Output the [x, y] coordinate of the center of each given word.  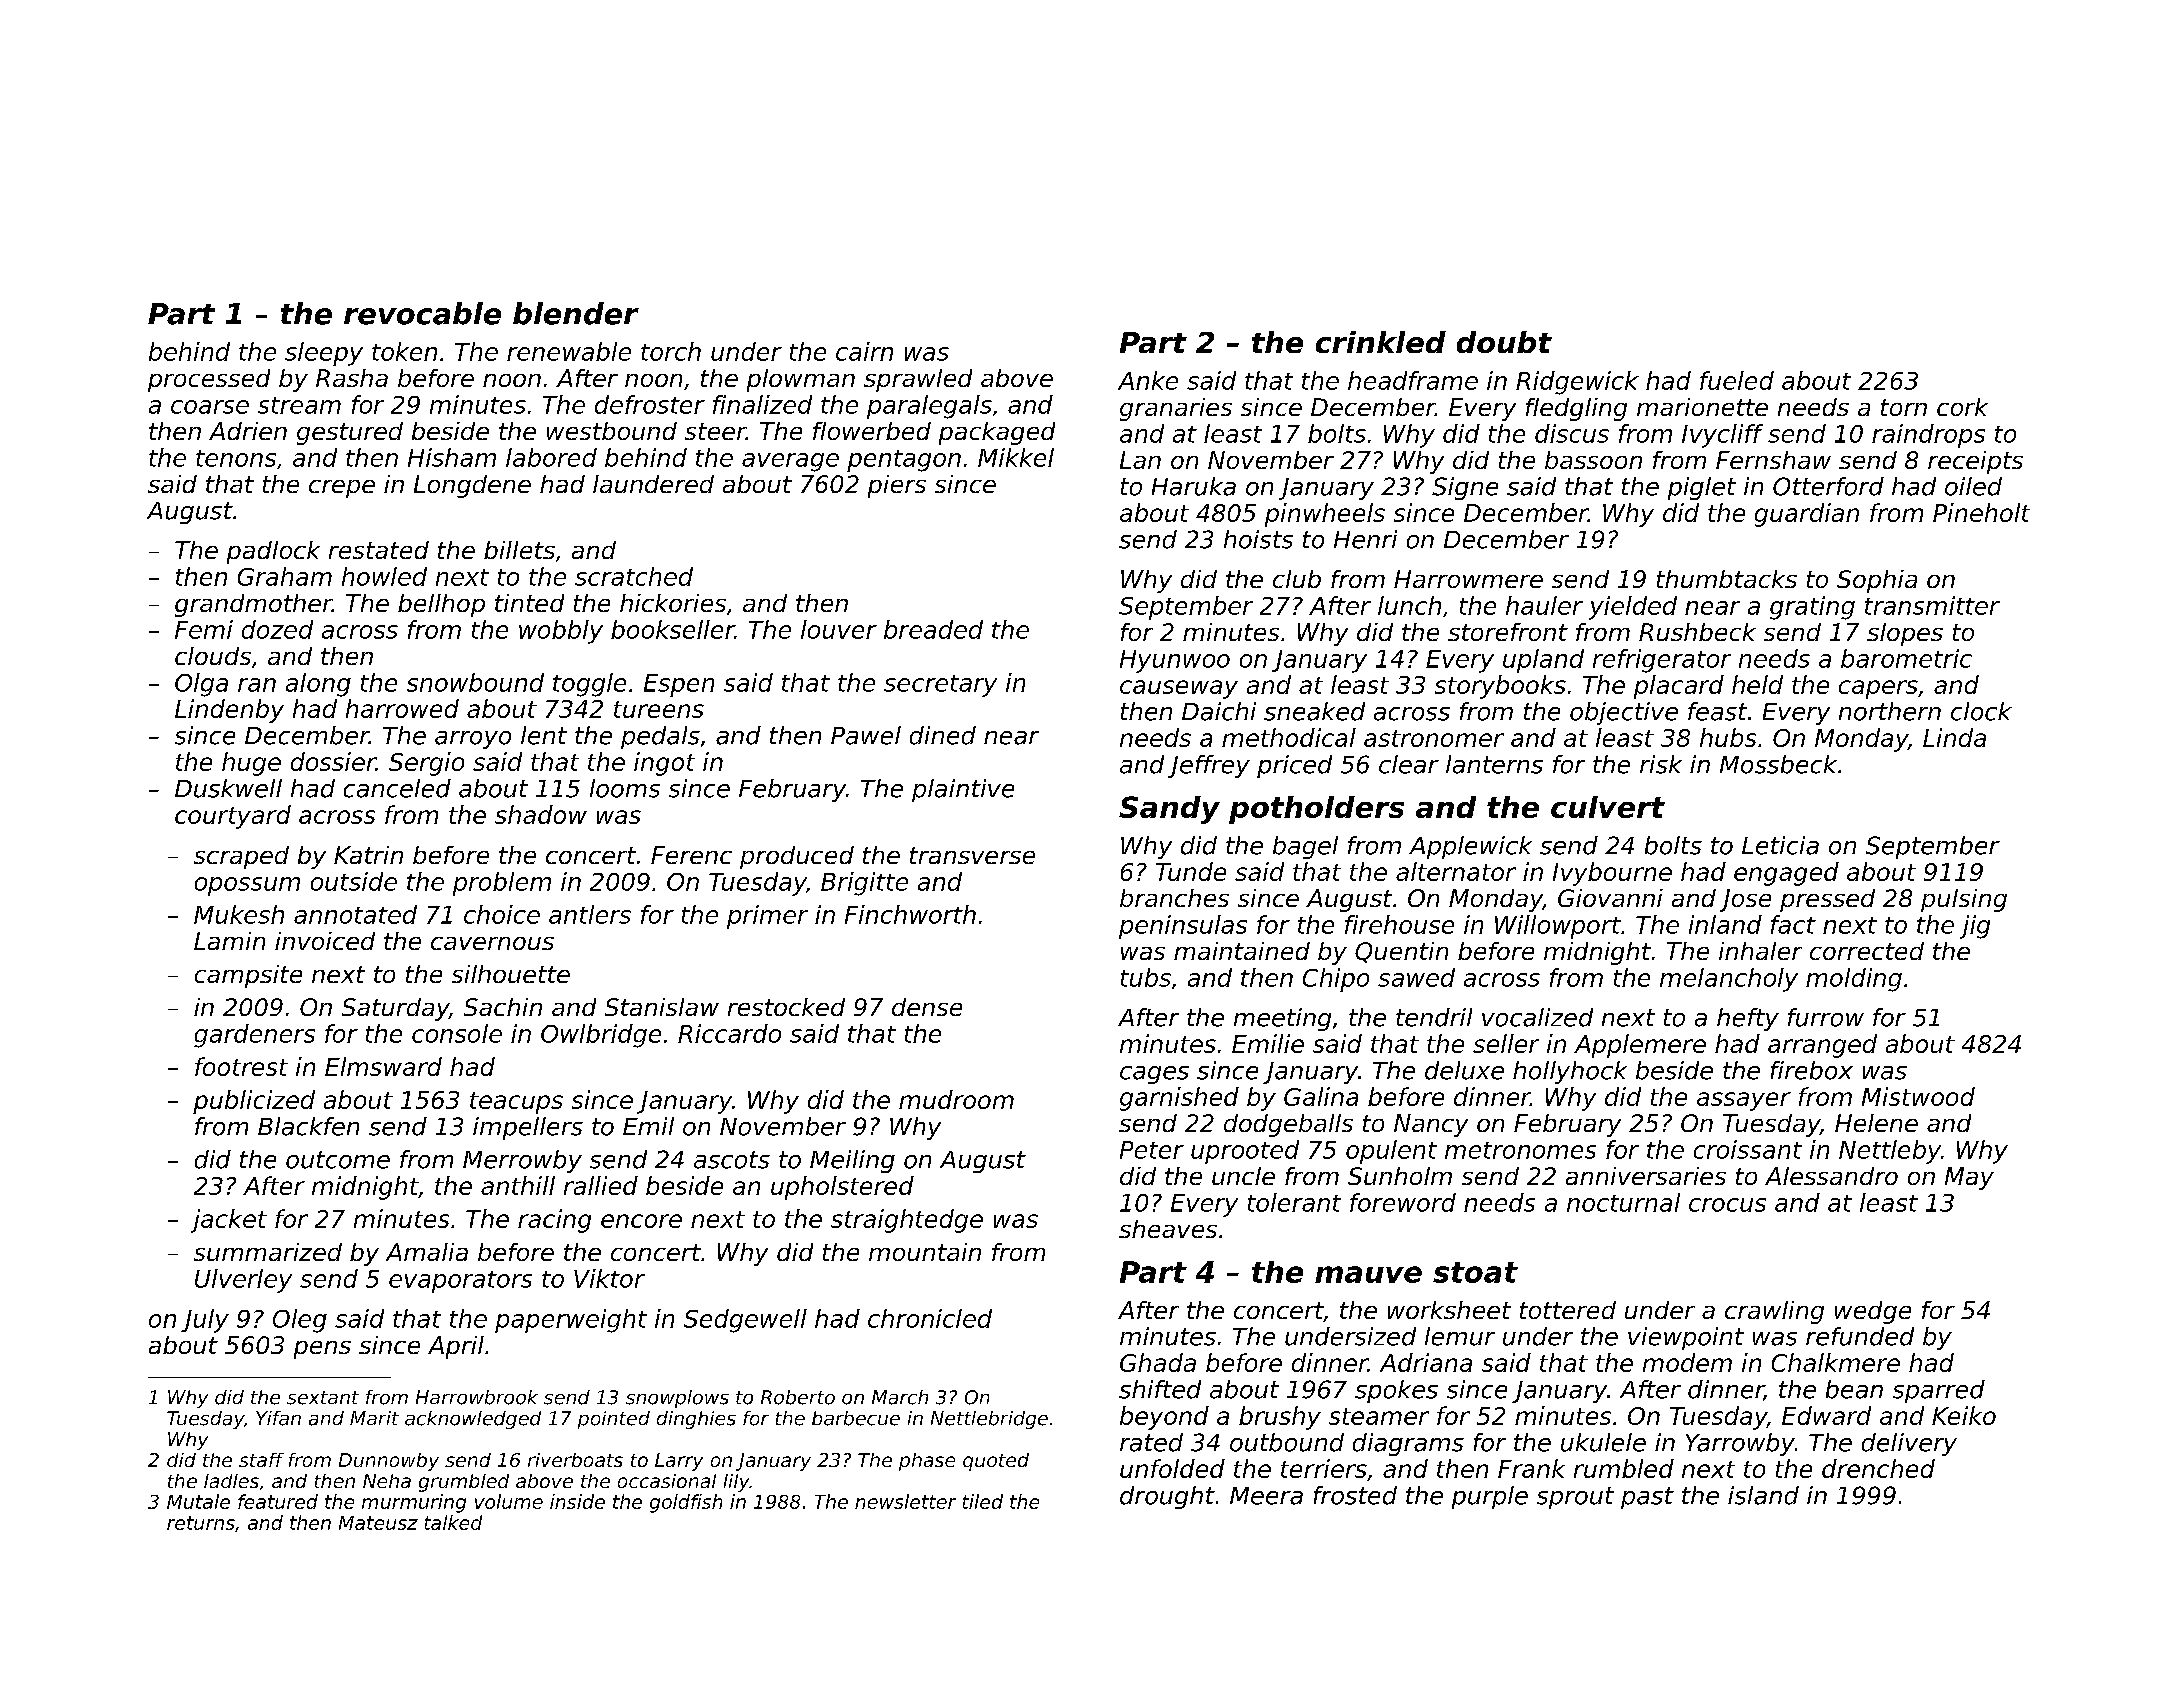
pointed [614, 1420]
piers [897, 486]
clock [1981, 711]
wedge [1873, 1312]
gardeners [254, 1036]
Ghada [1158, 1362]
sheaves [1168, 1229]
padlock [273, 552]
